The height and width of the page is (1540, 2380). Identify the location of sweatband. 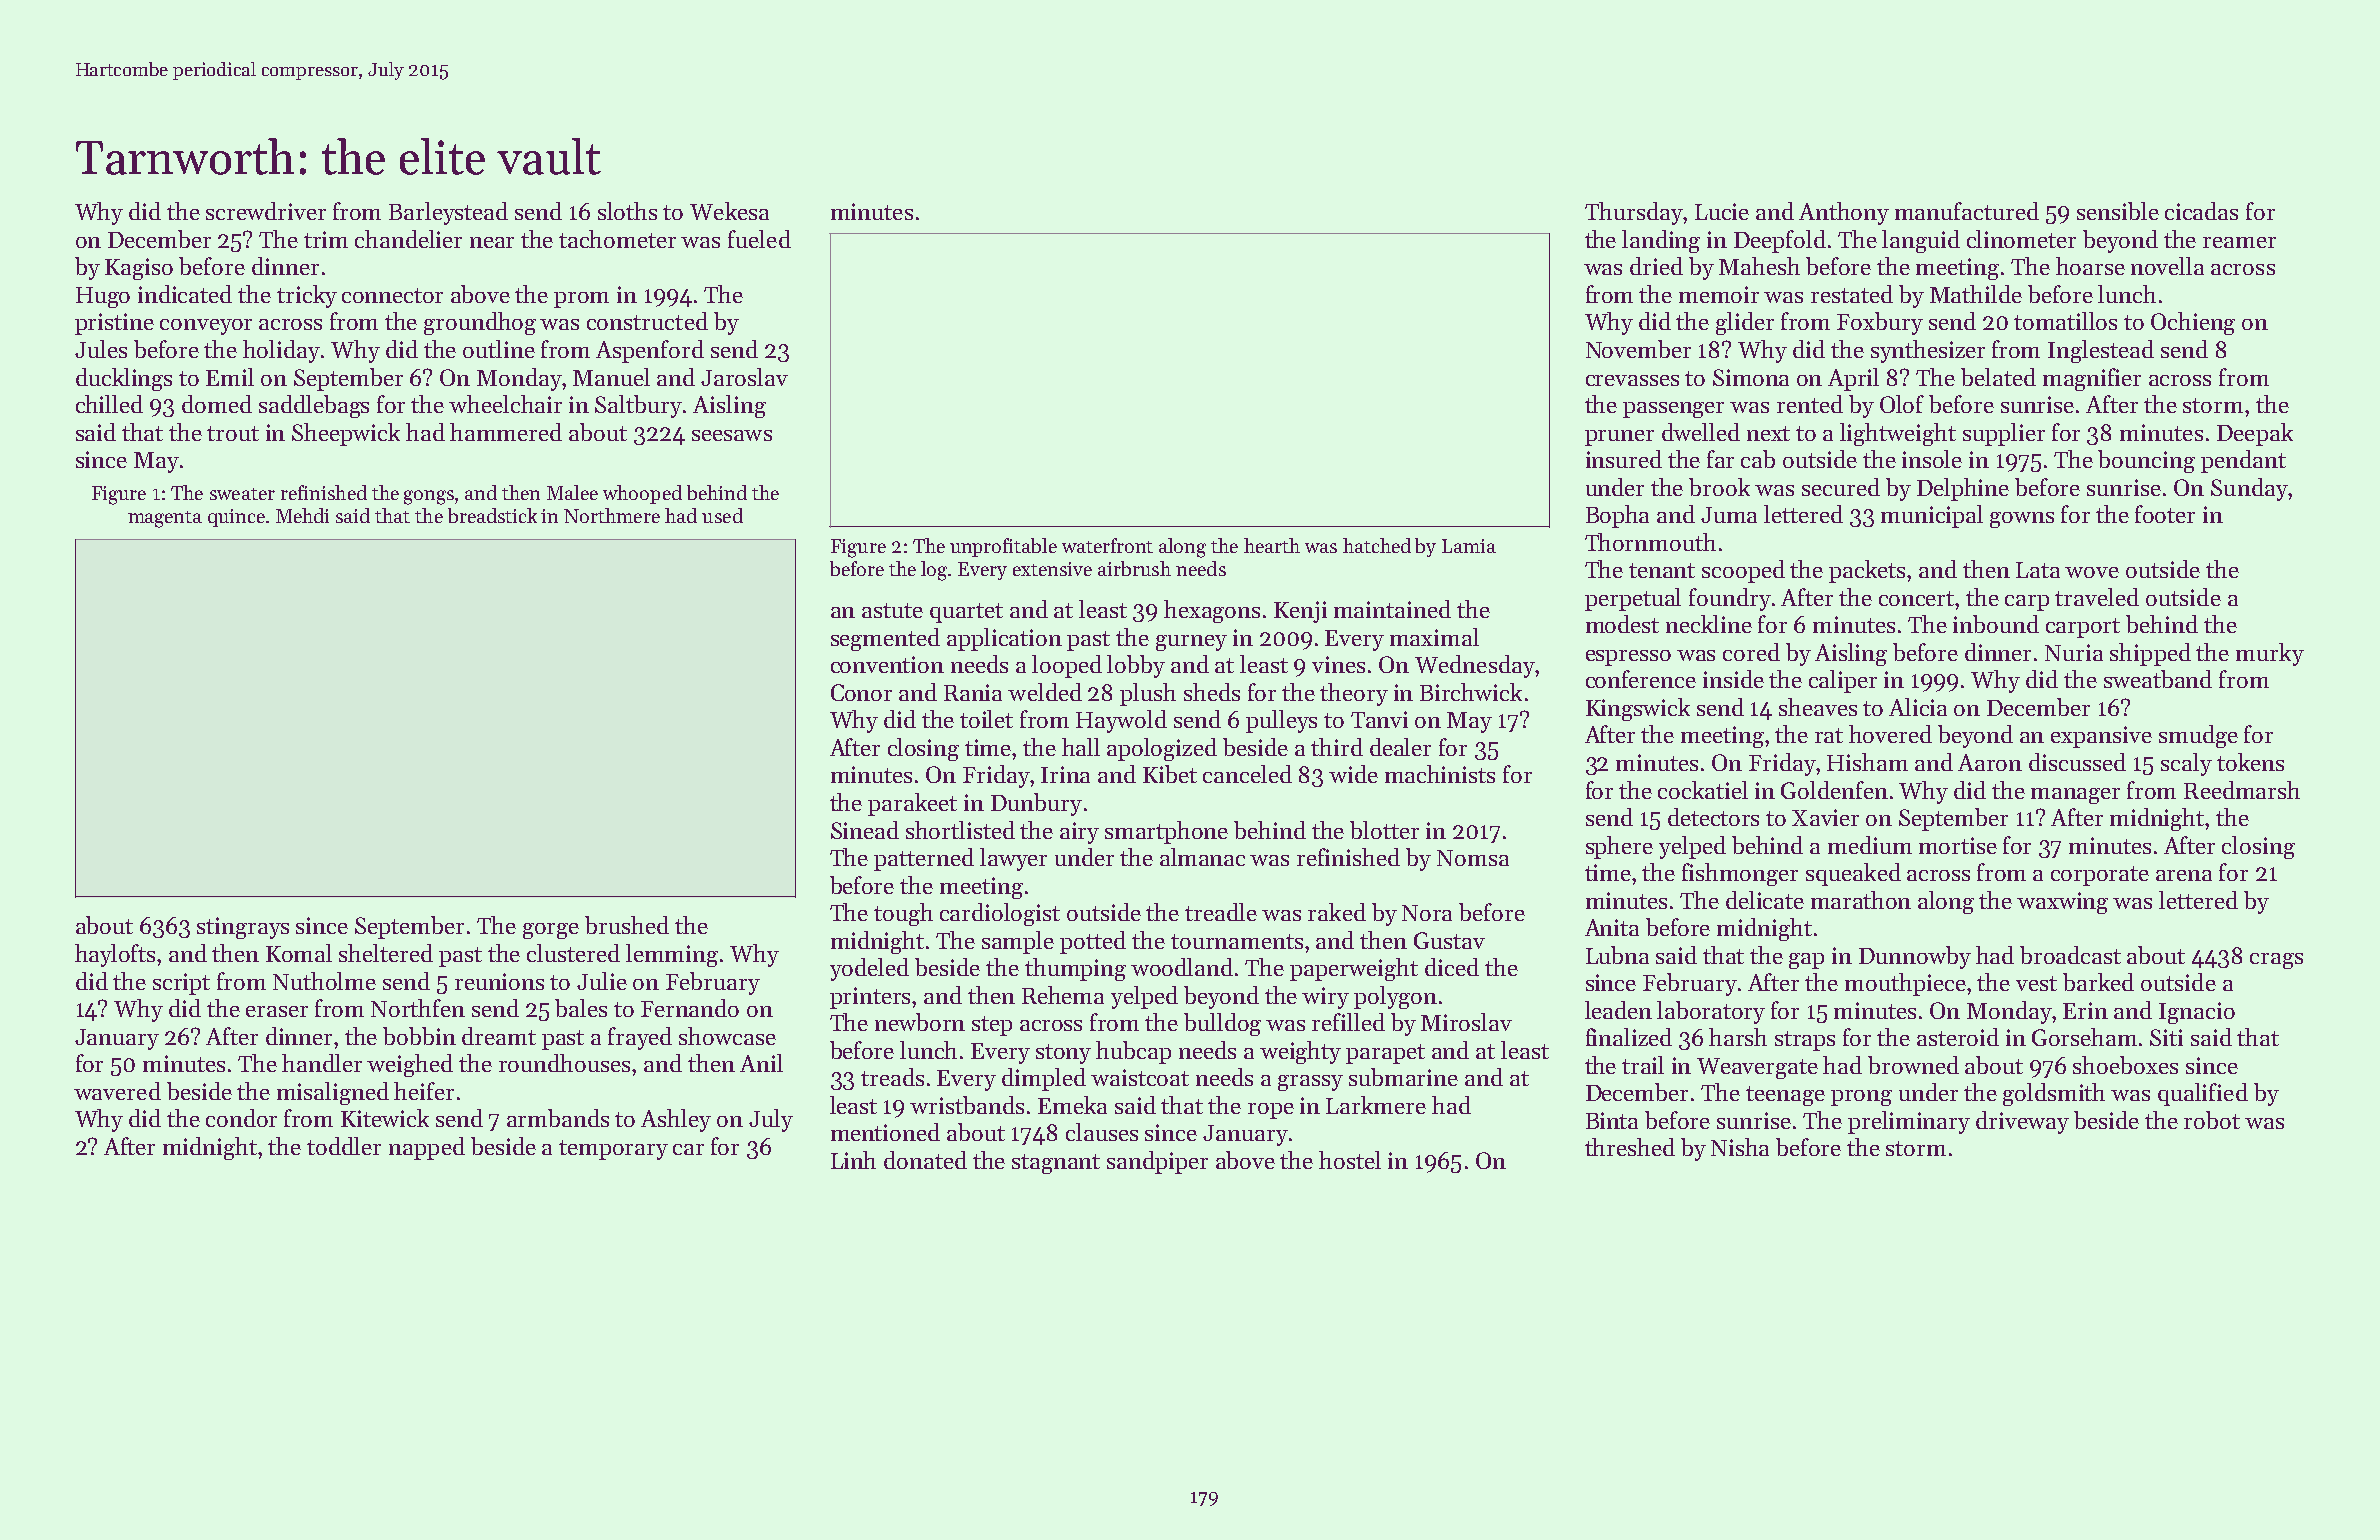
(2158, 679).
